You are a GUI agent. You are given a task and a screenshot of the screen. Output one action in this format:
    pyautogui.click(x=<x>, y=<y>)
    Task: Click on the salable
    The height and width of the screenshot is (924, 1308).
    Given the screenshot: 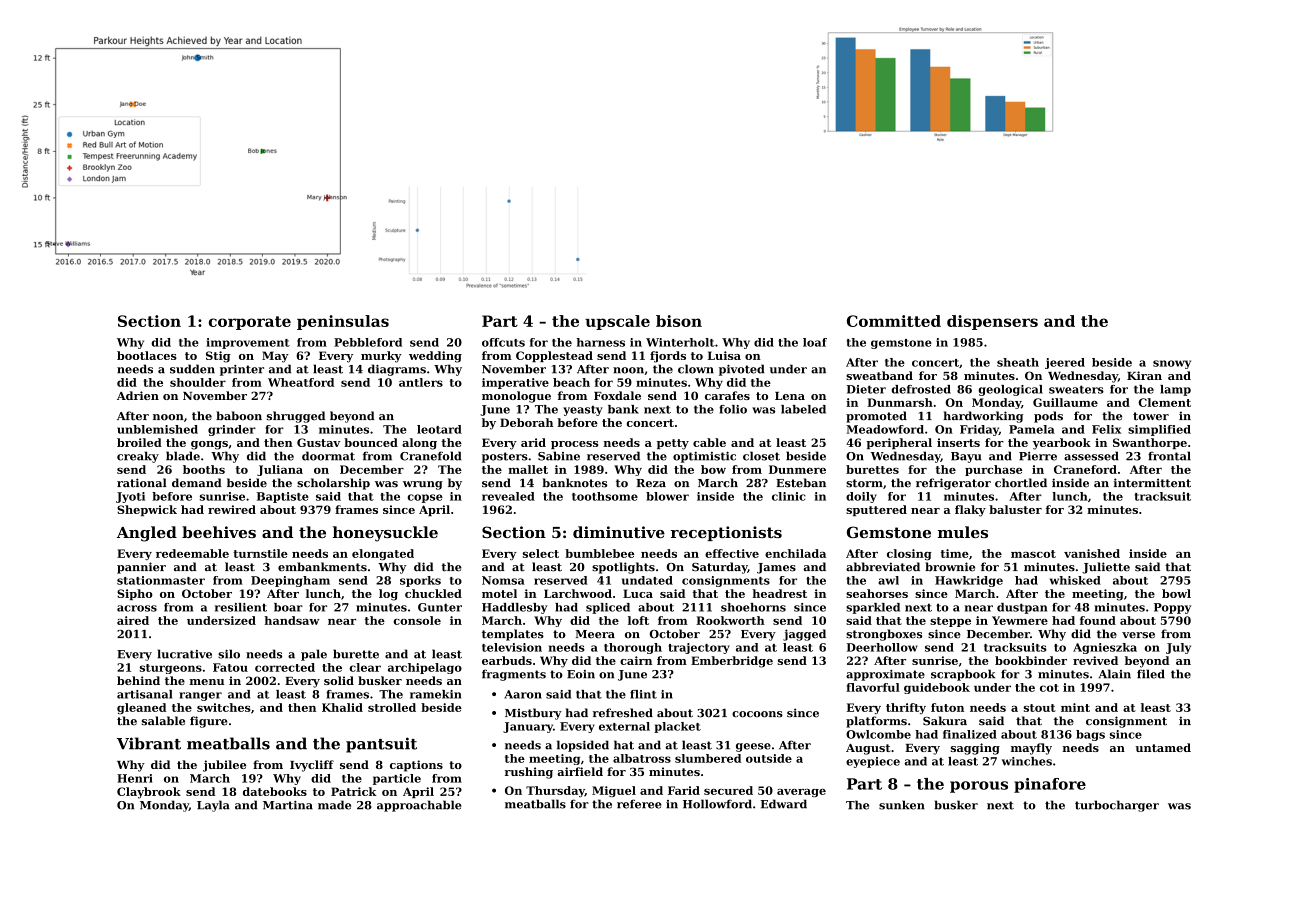 What is the action you would take?
    pyautogui.click(x=163, y=721)
